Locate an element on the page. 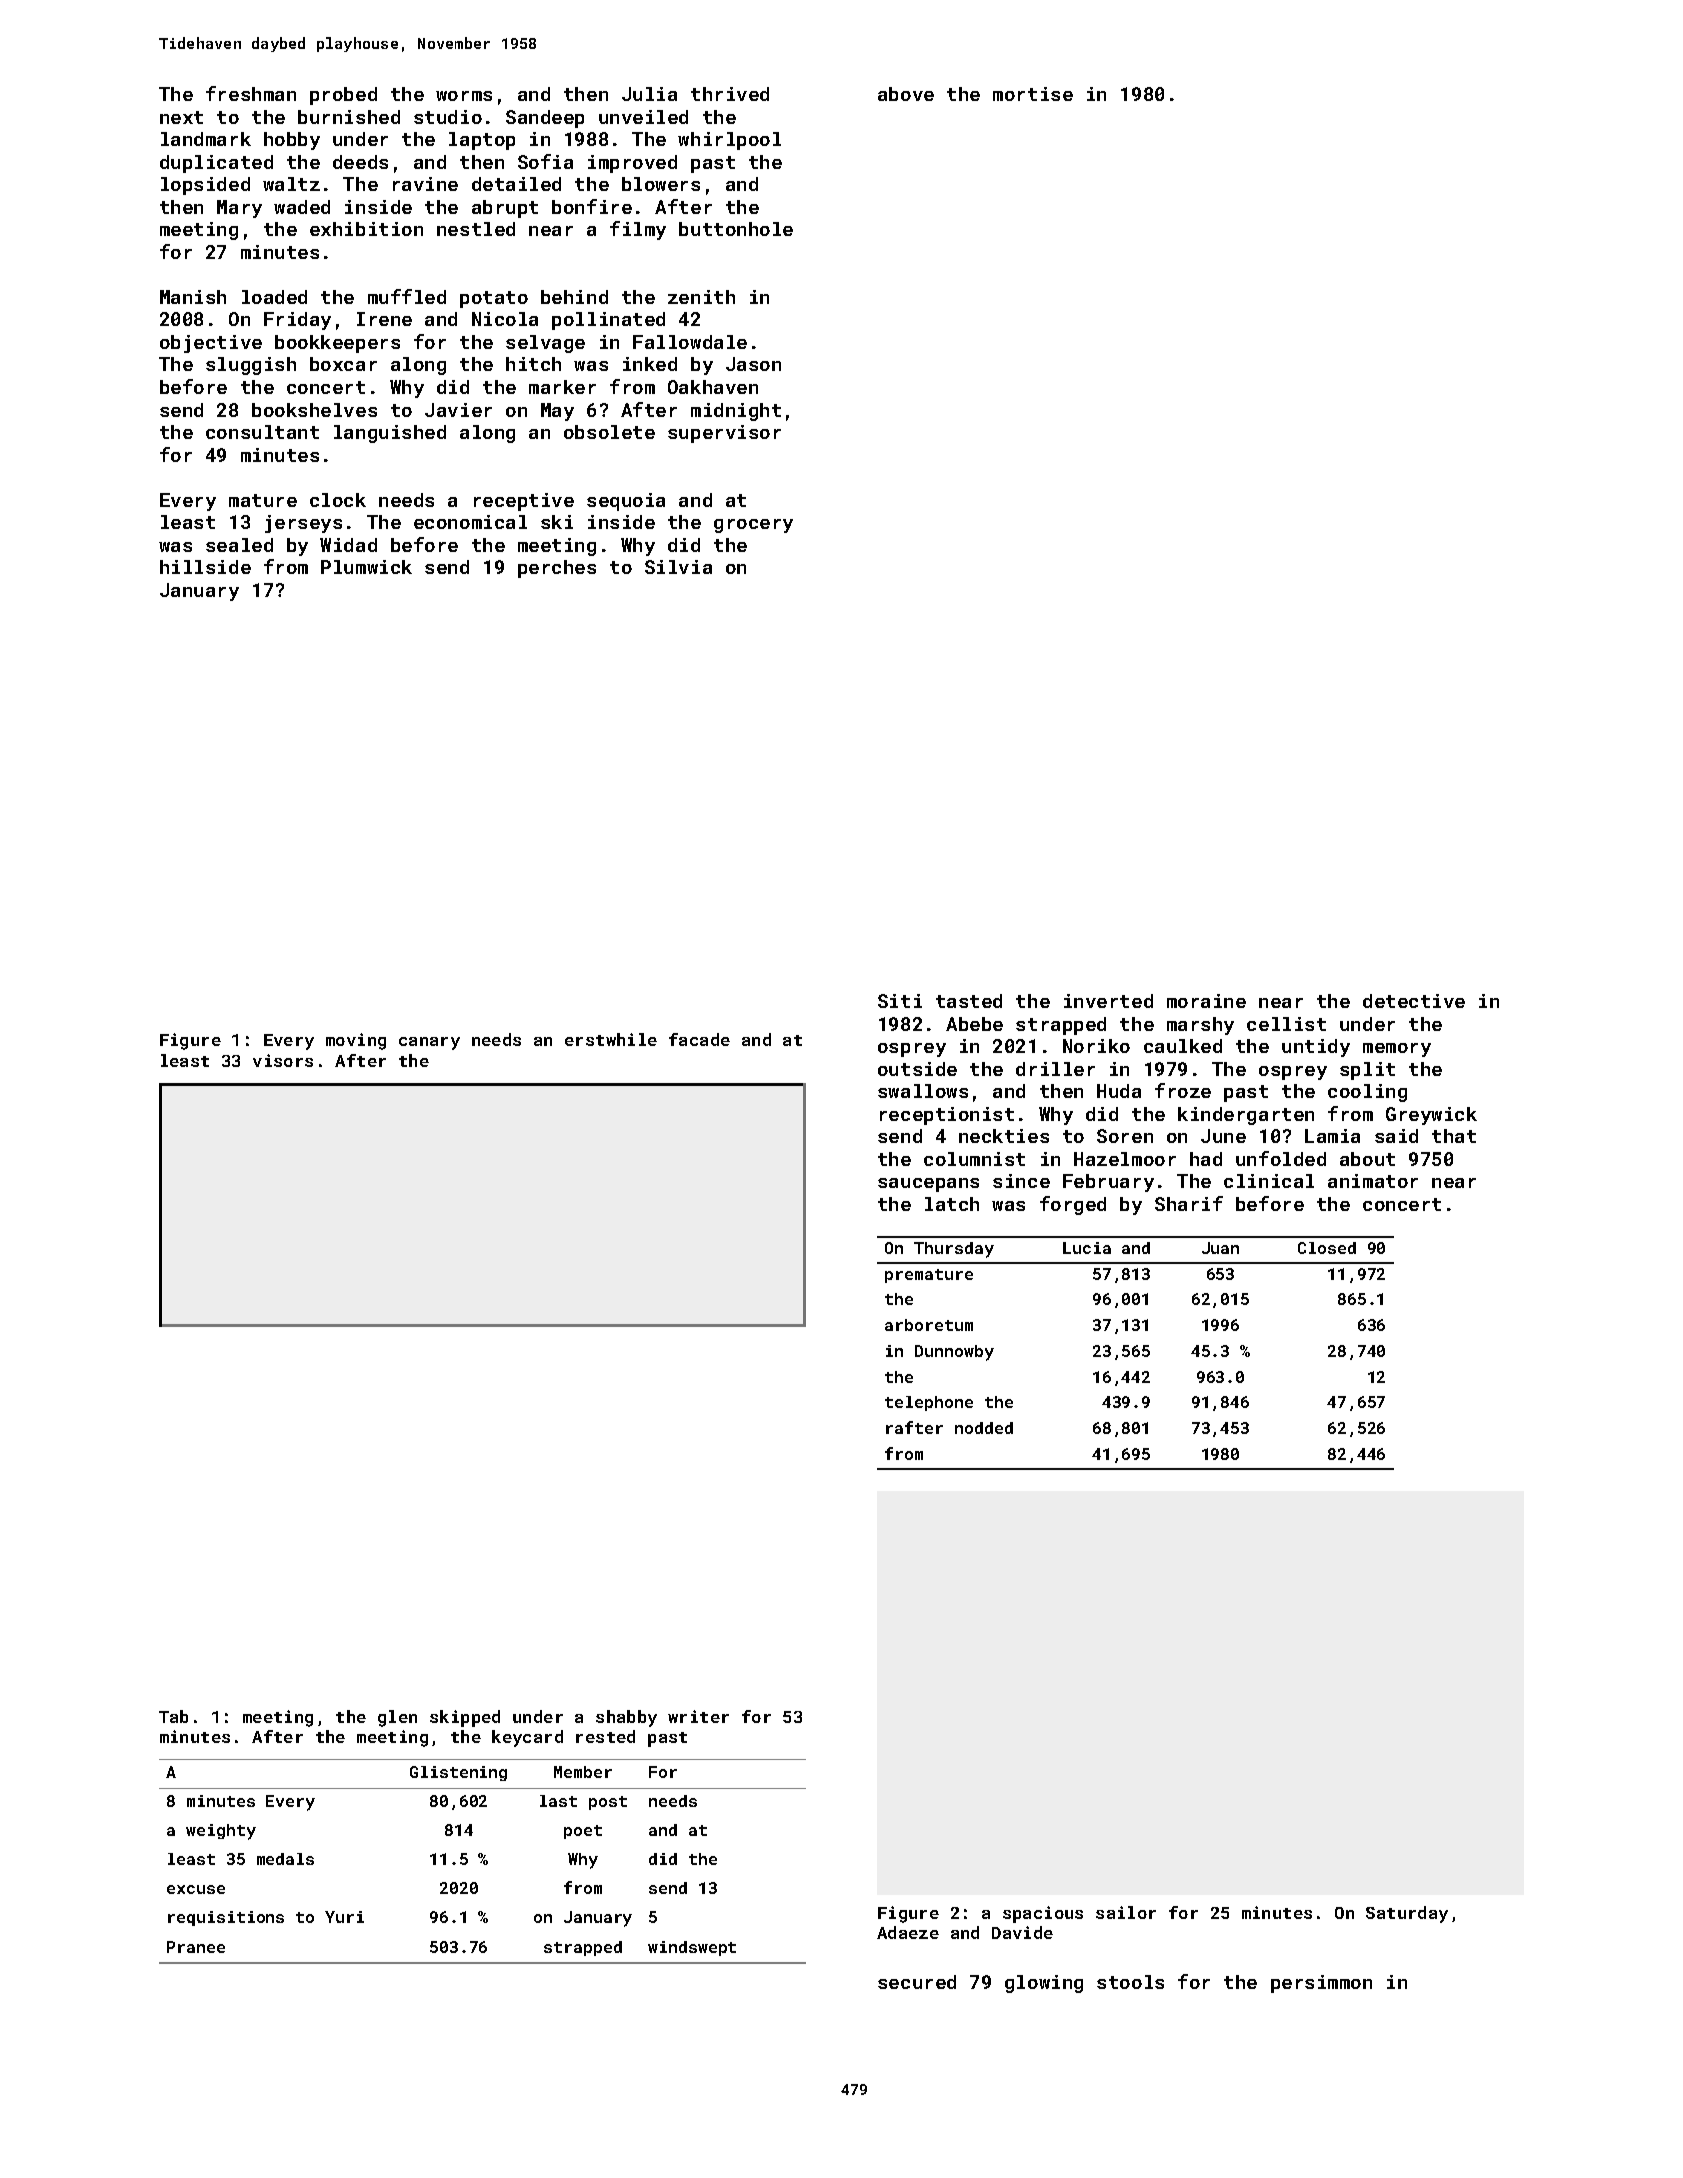 This page has height=2178, width=1683. Adaeze is located at coordinates (908, 1932).
